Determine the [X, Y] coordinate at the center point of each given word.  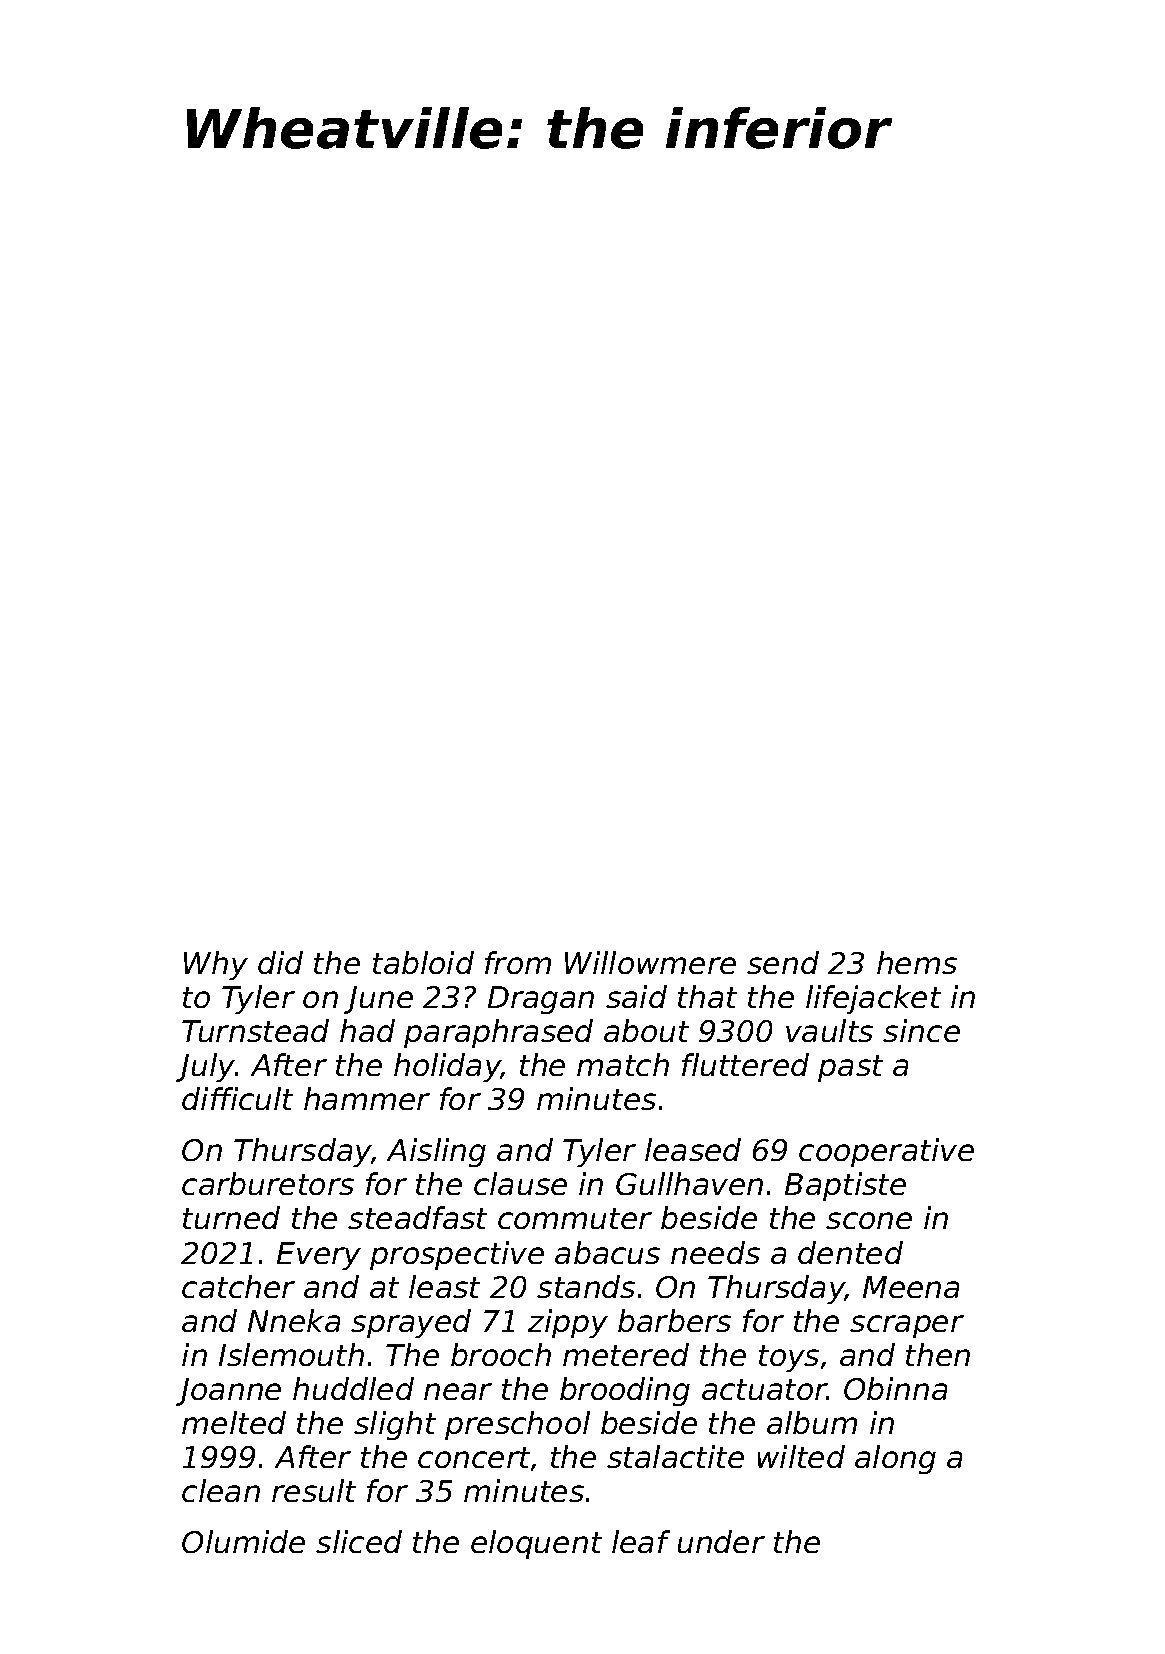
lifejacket [873, 999]
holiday [447, 1067]
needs [715, 1252]
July [205, 1067]
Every [319, 1256]
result [314, 1490]
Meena [911, 1287]
